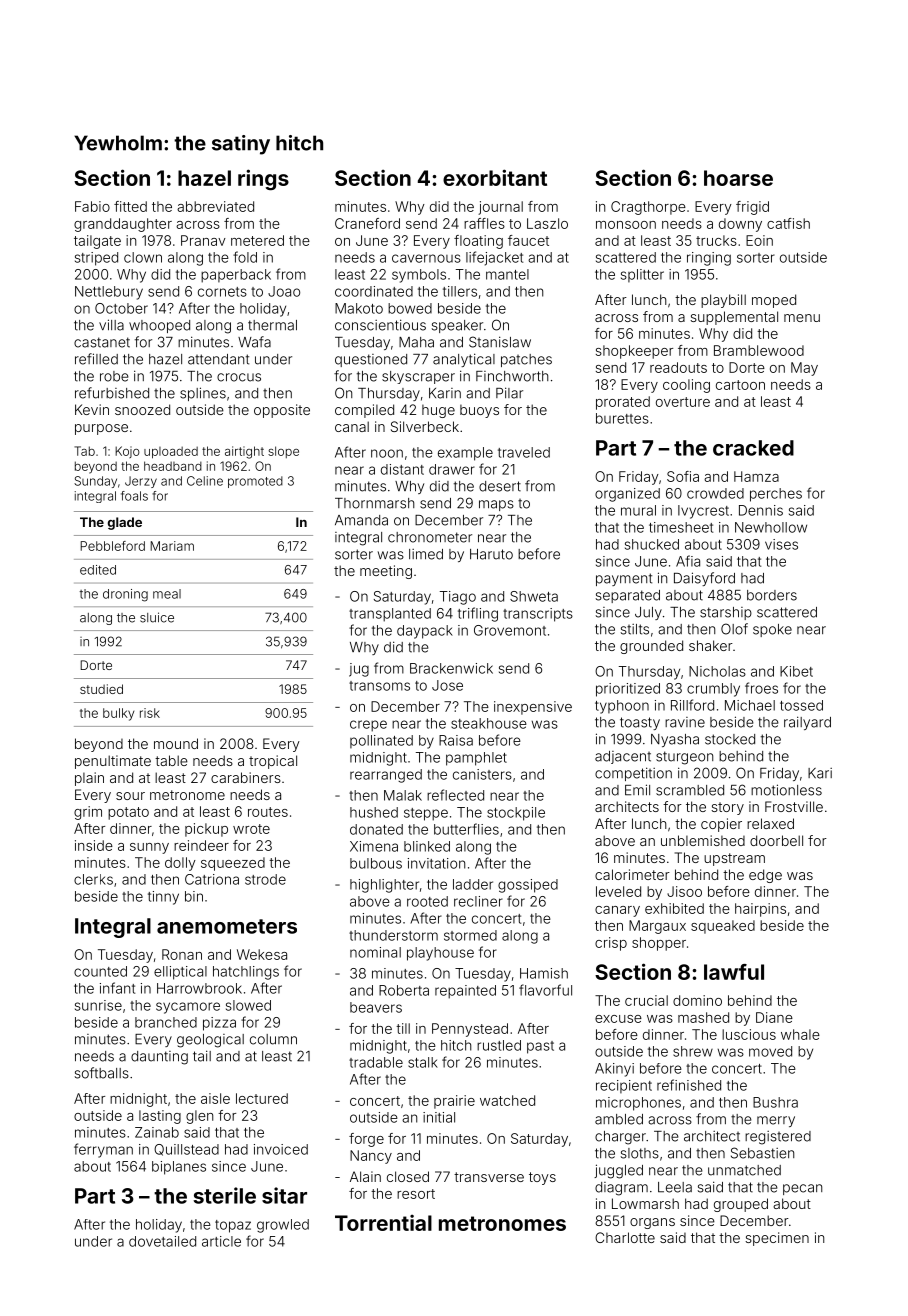 This screenshot has width=908, height=1316. Describe the element at coordinates (738, 178) in the screenshot. I see `hoarse` at that location.
